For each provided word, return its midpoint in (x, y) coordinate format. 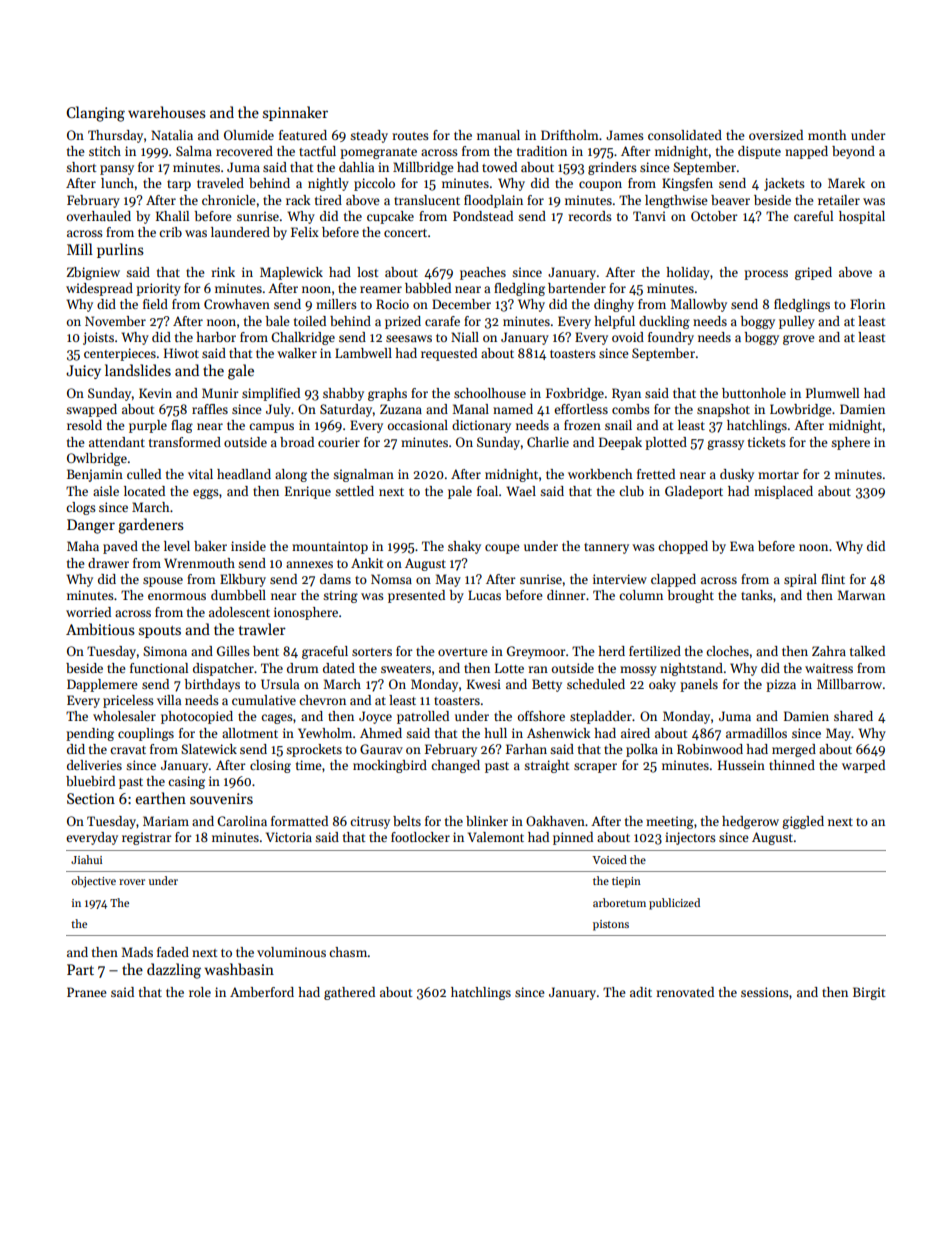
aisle (106, 491)
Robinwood (710, 749)
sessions (765, 992)
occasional (418, 425)
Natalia (172, 135)
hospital (862, 217)
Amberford (262, 992)
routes (410, 136)
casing (186, 782)
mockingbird (390, 766)
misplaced (783, 492)
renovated (685, 992)
